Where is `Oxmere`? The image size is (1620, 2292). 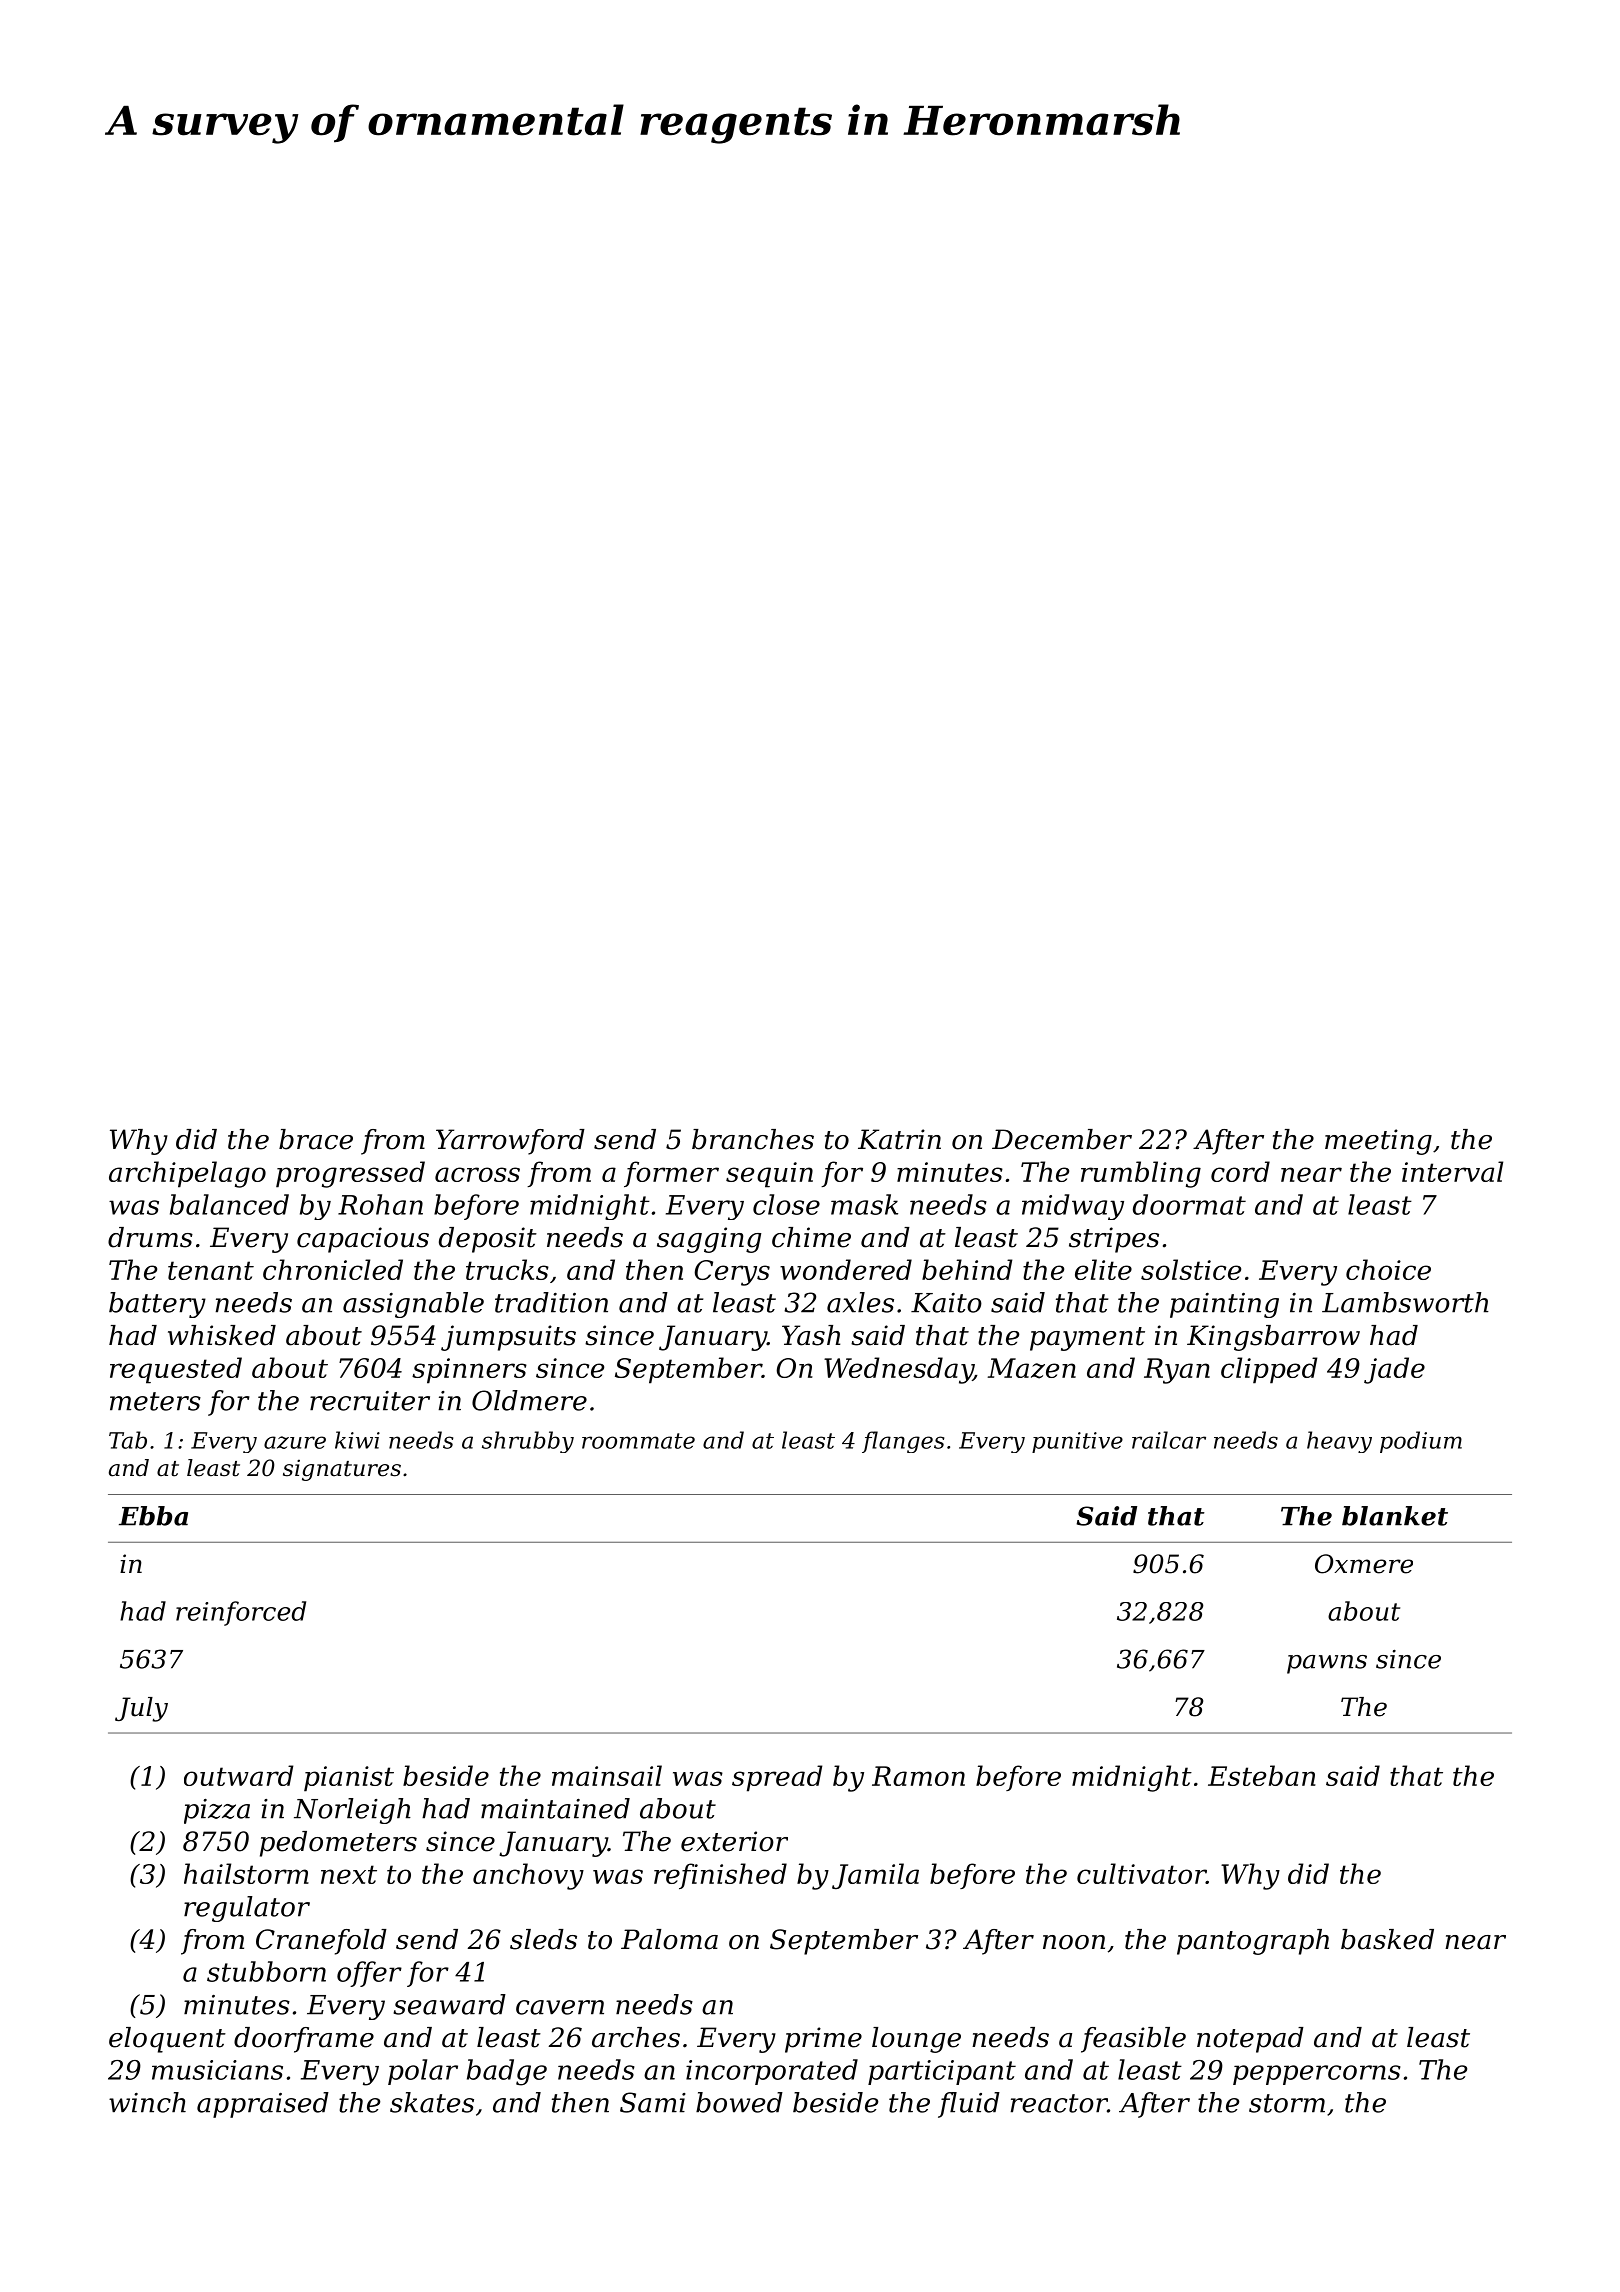 Oxmere is located at coordinates (1364, 1564).
